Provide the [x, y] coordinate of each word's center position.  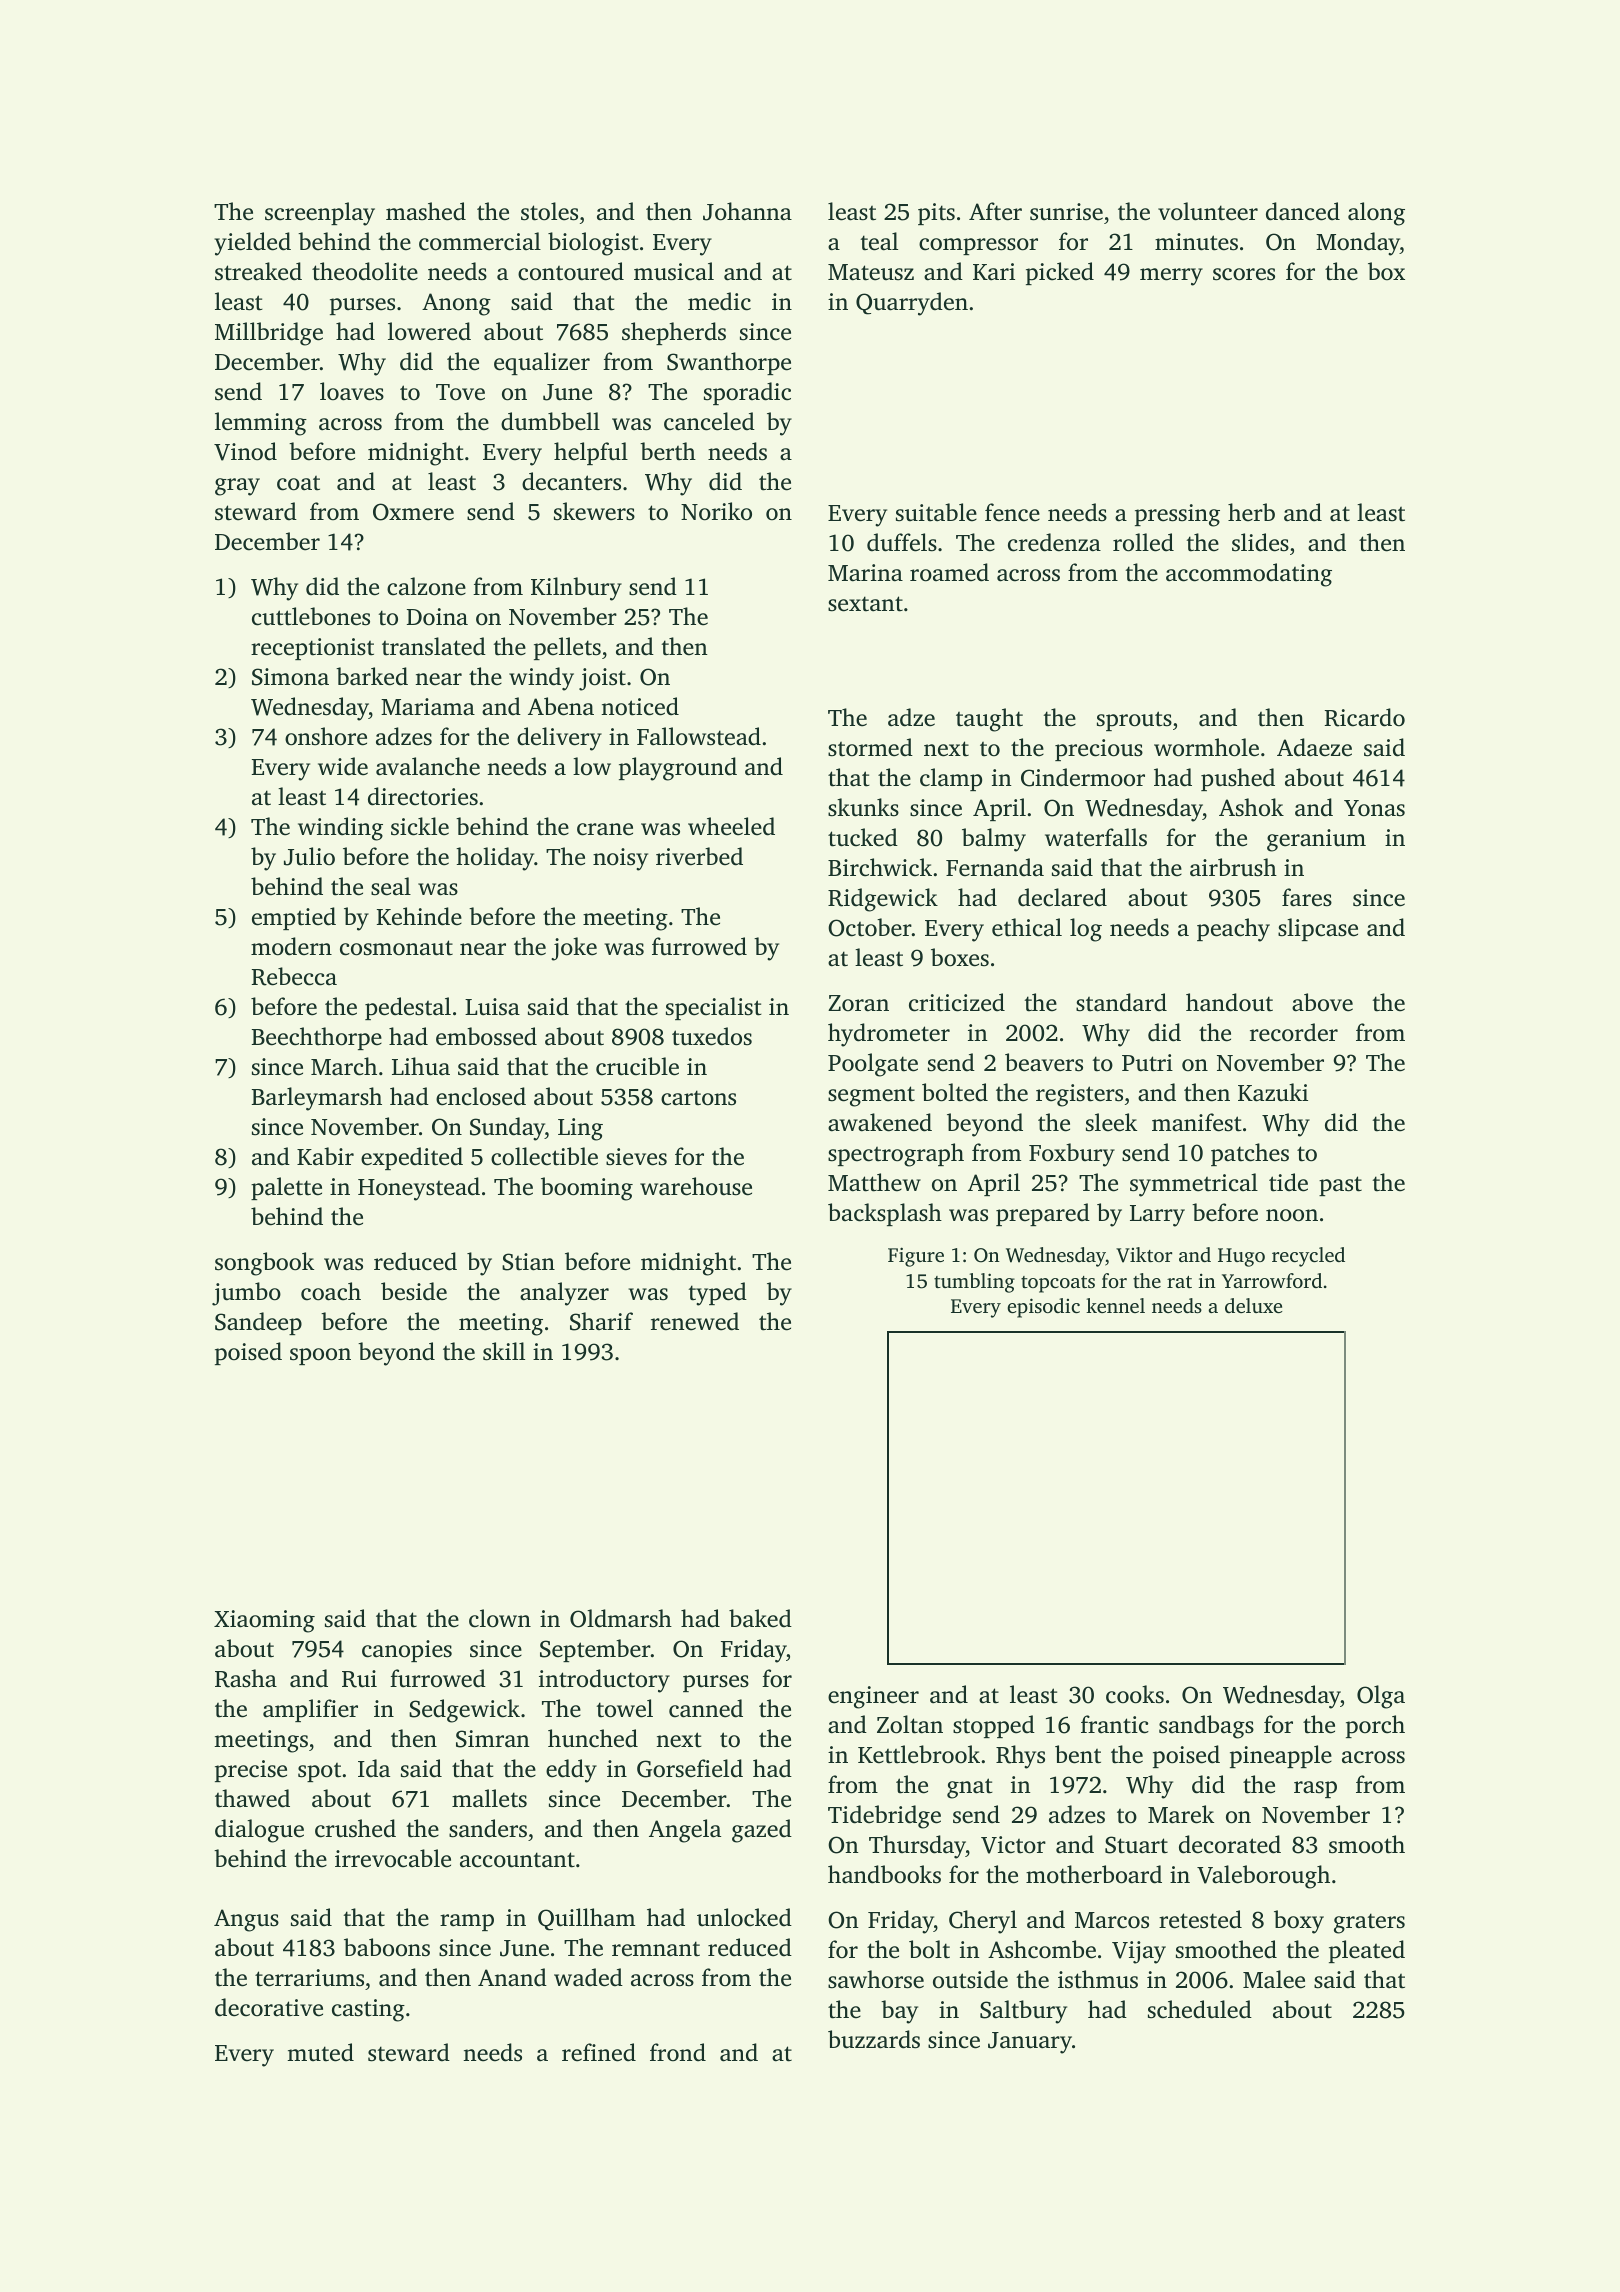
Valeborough [1263, 1877]
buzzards [874, 2039]
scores [1244, 274]
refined [599, 2052]
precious [1099, 750]
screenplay [320, 214]
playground [678, 769]
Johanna [747, 211]
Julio [309, 856]
